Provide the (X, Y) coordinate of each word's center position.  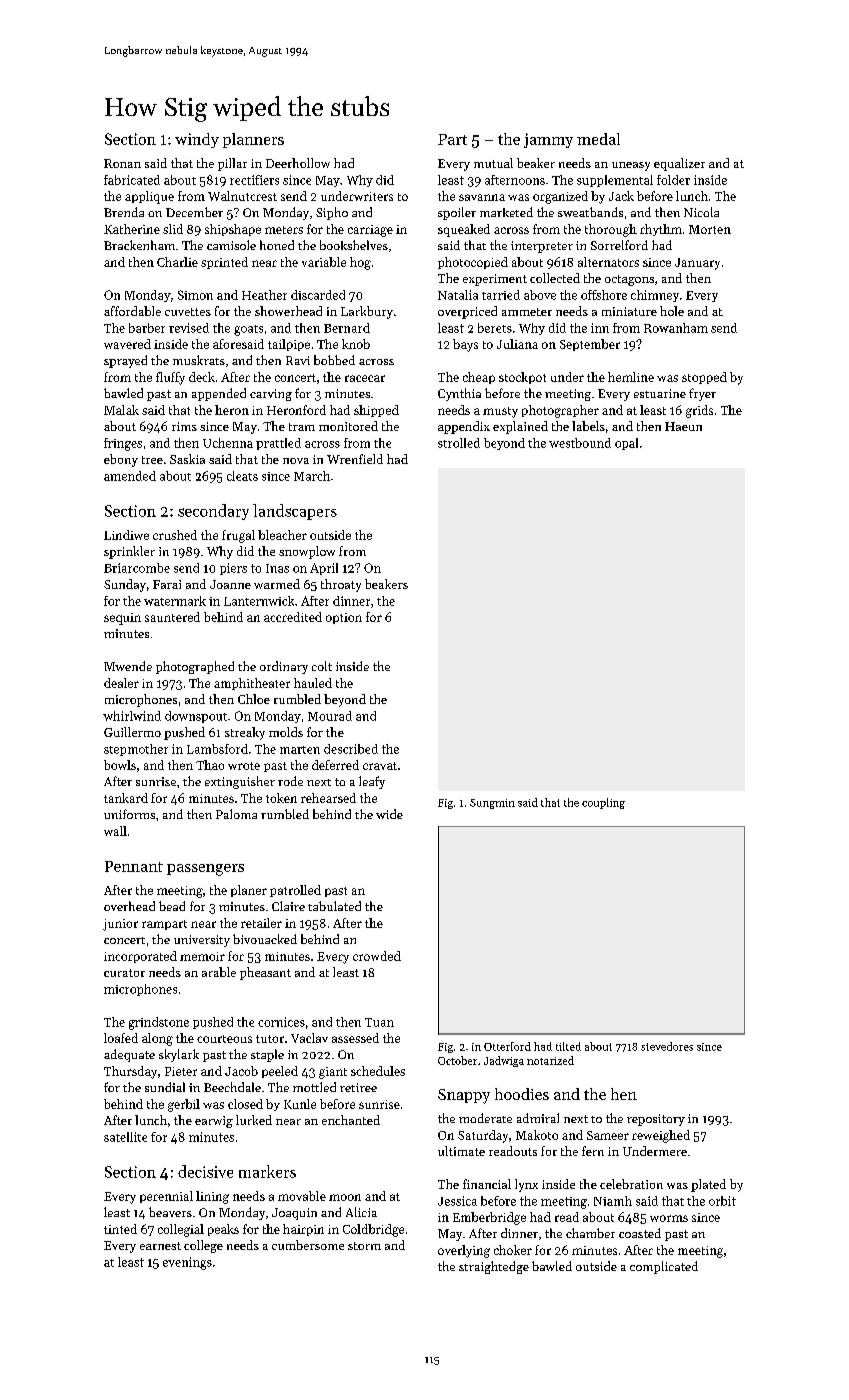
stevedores (667, 1046)
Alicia (361, 1212)
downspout (196, 717)
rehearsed (328, 798)
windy (197, 140)
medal (598, 139)
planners (253, 140)
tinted (120, 1229)
